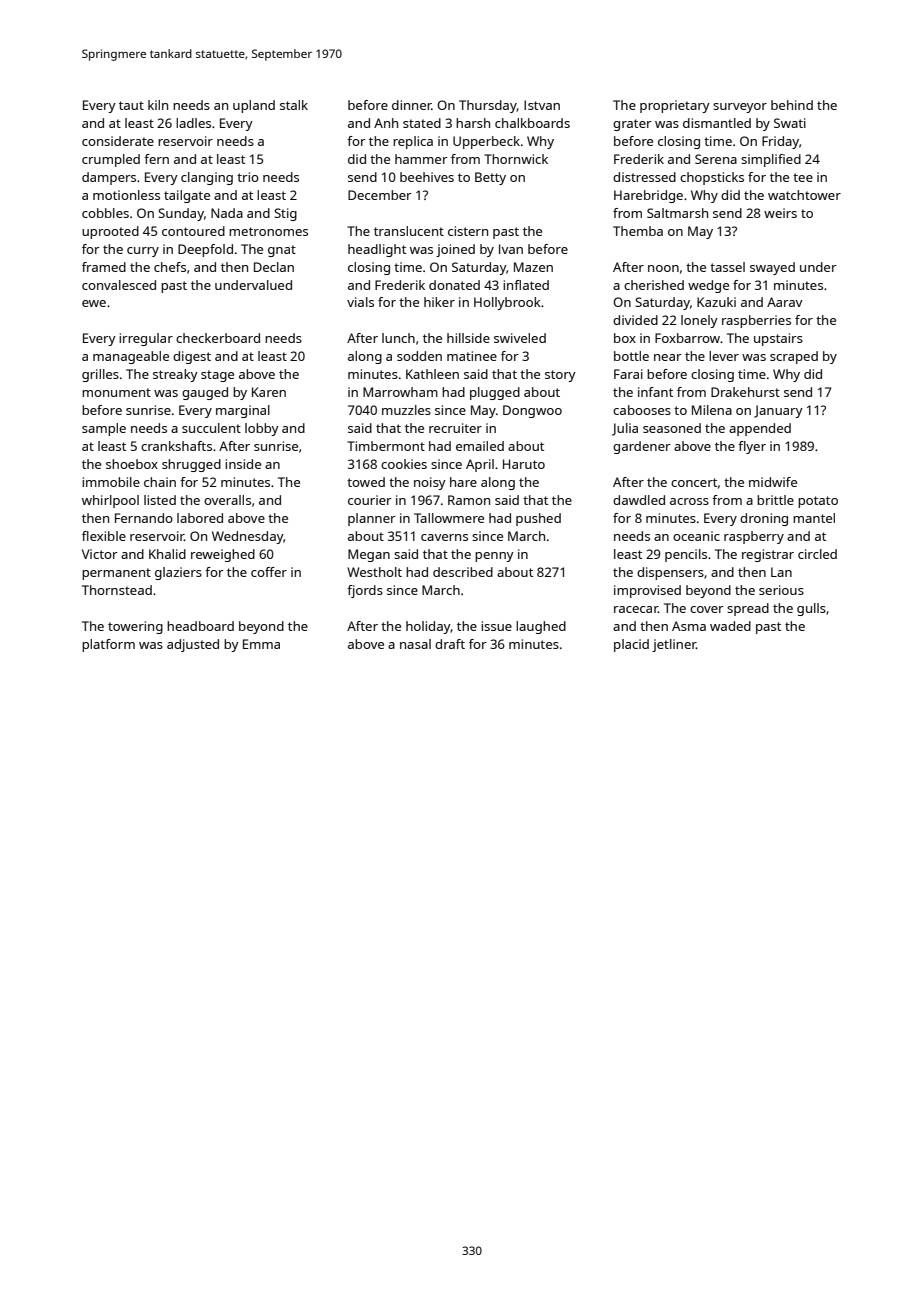 The height and width of the screenshot is (1308, 924). I want to click on Aarav, so click(785, 302).
